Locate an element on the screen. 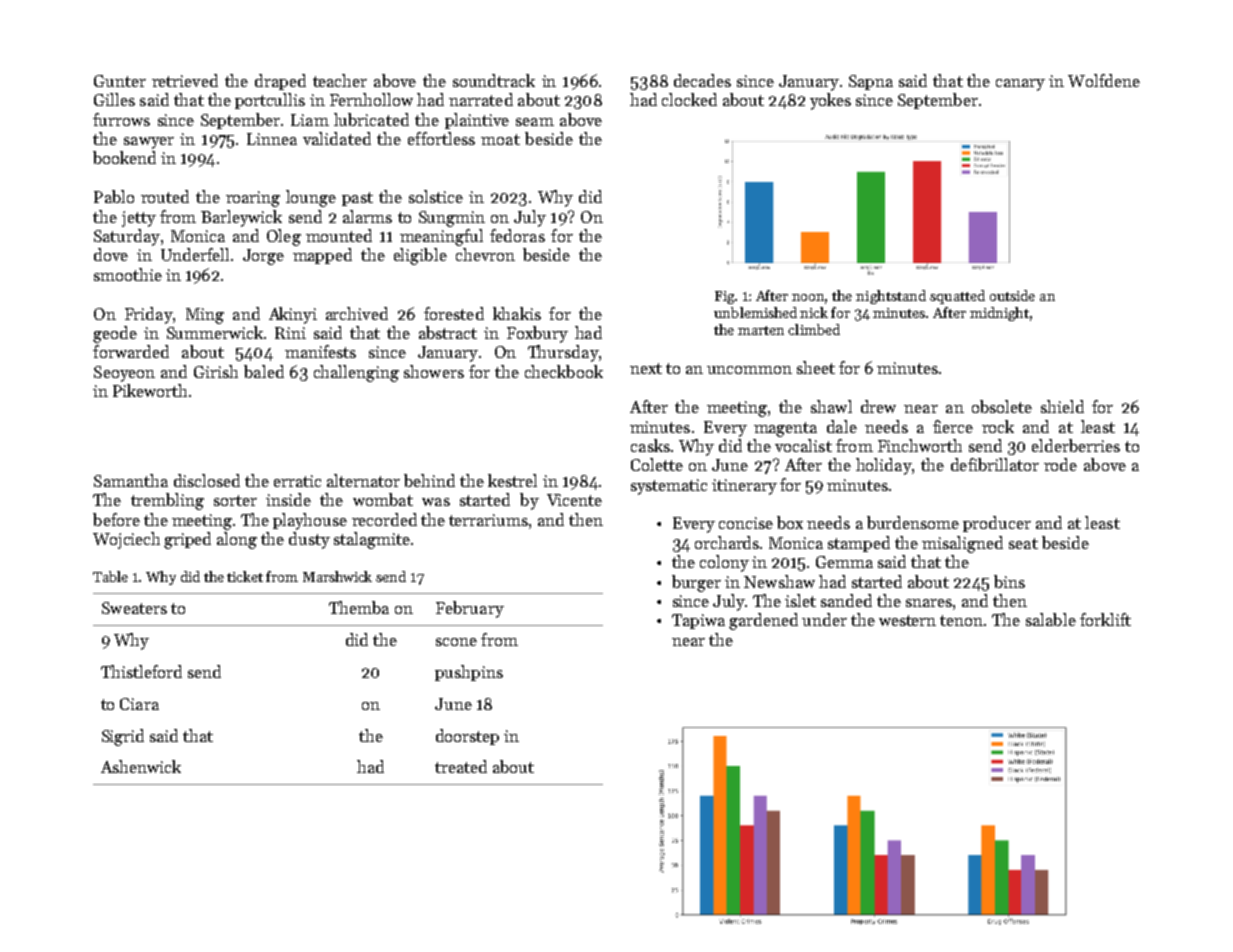 The width and height of the screenshot is (1233, 952). Wojciech is located at coordinates (126, 540).
